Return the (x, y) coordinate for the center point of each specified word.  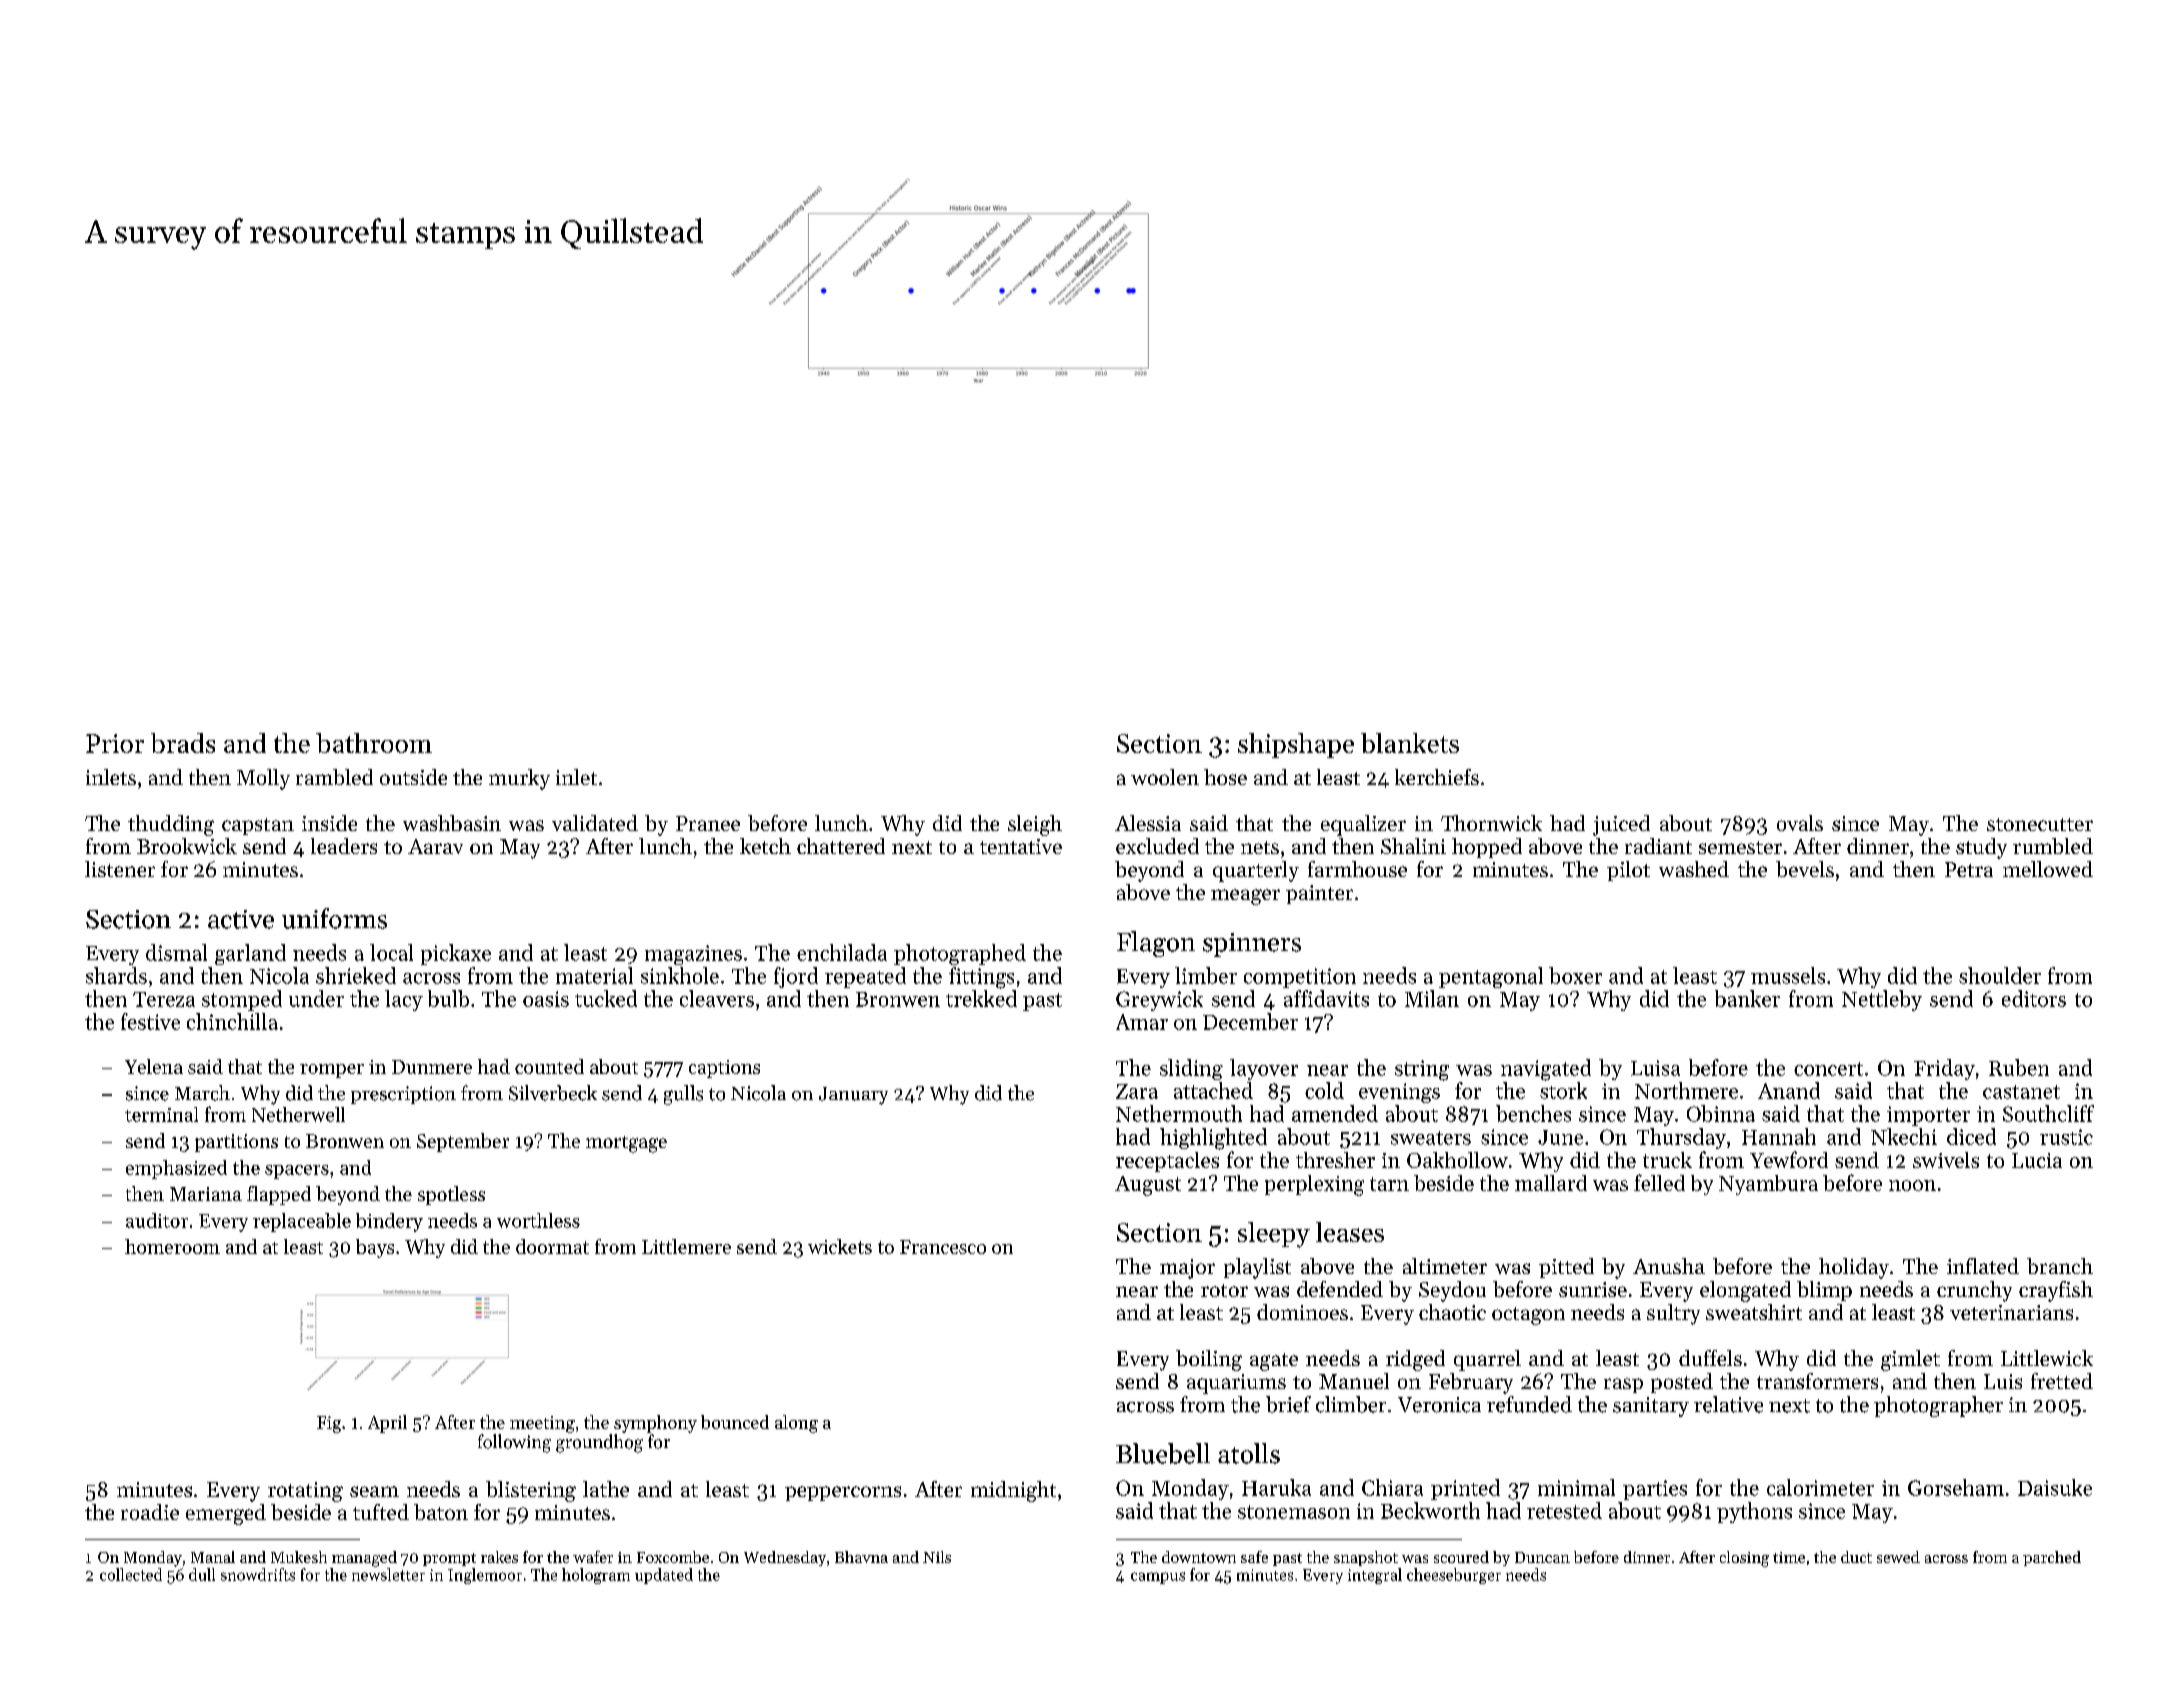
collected (131, 1574)
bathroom (374, 743)
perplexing (1314, 1185)
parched (2052, 1558)
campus (1158, 1578)
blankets (1410, 743)
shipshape (1296, 745)
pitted (1566, 1268)
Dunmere (432, 1067)
